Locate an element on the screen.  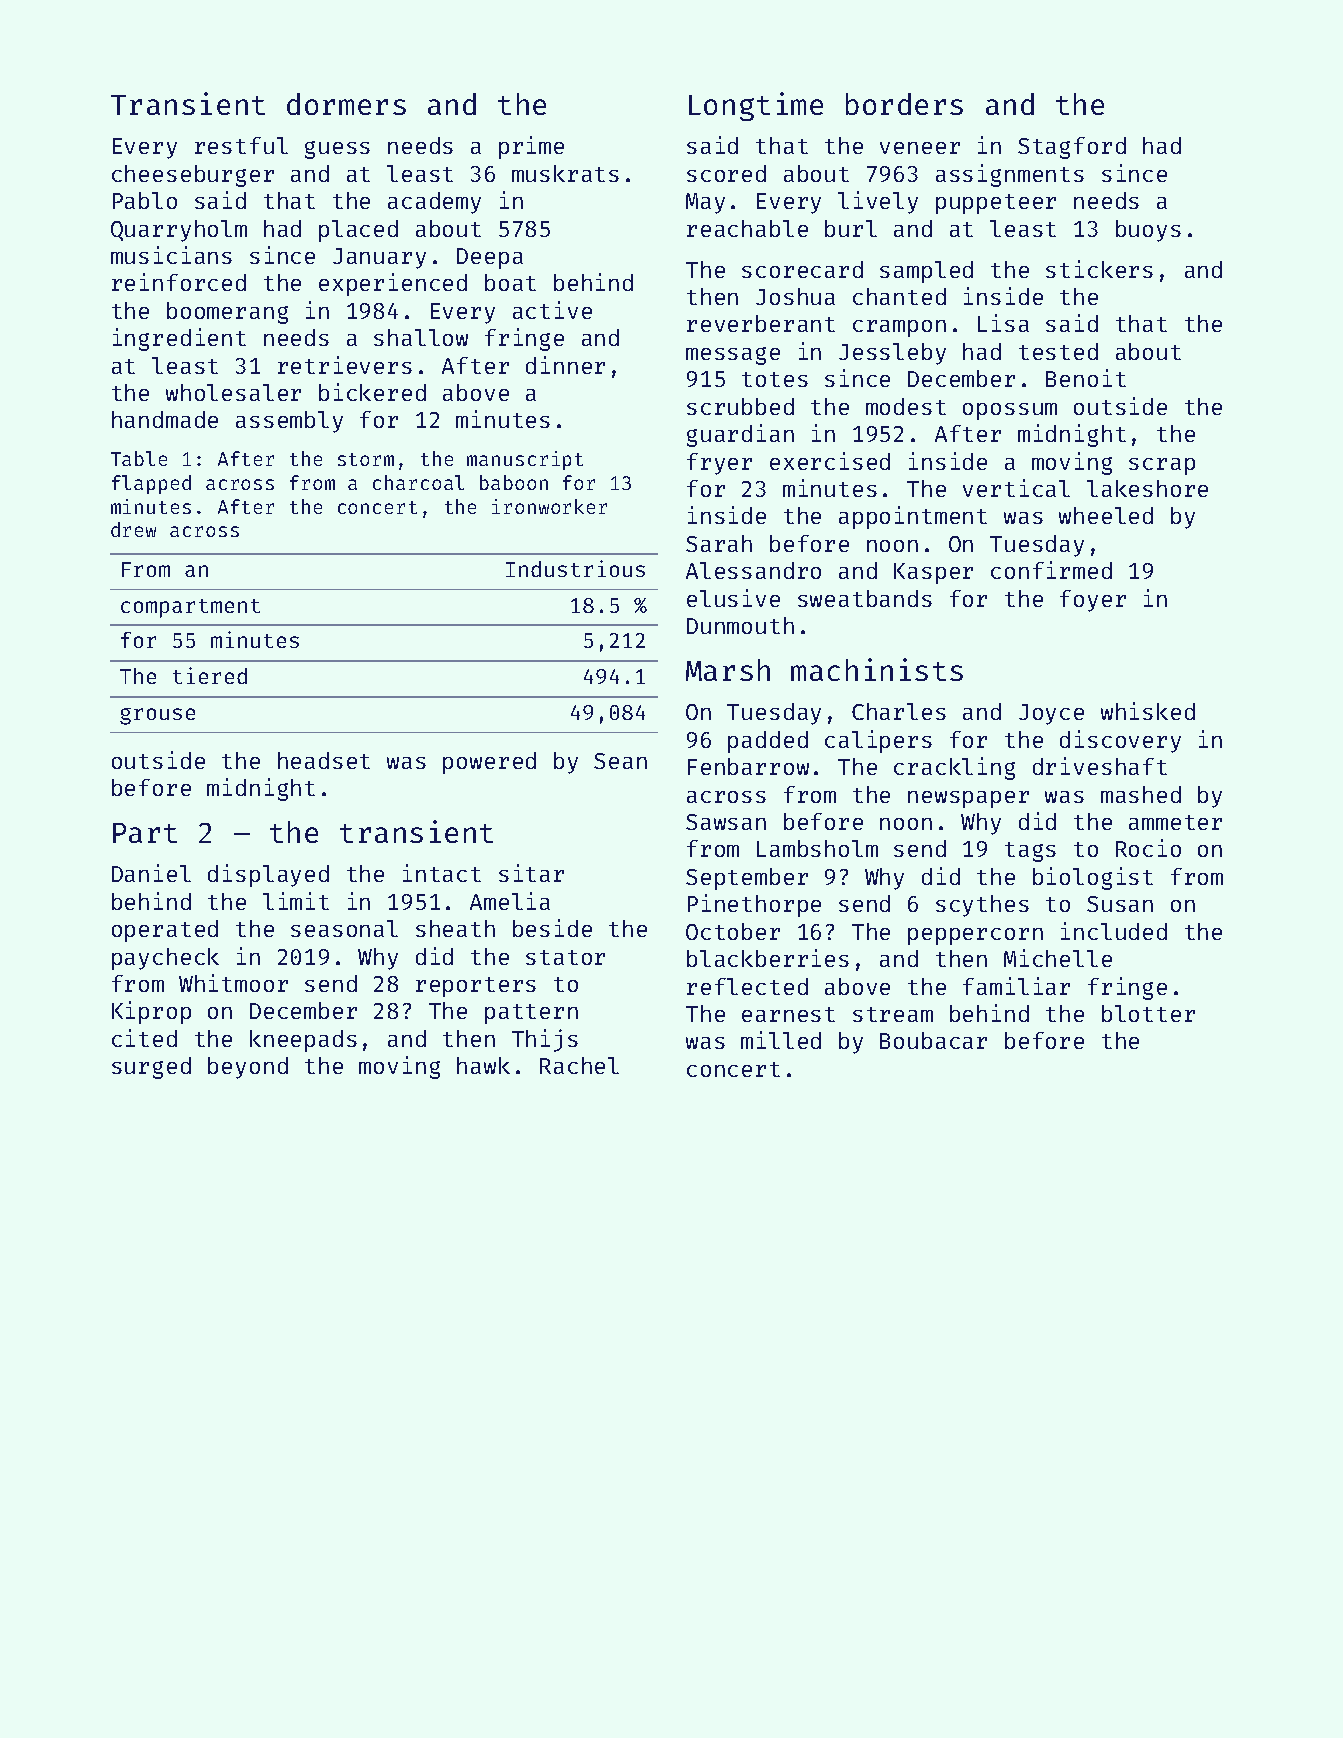
dormers is located at coordinates (346, 104).
